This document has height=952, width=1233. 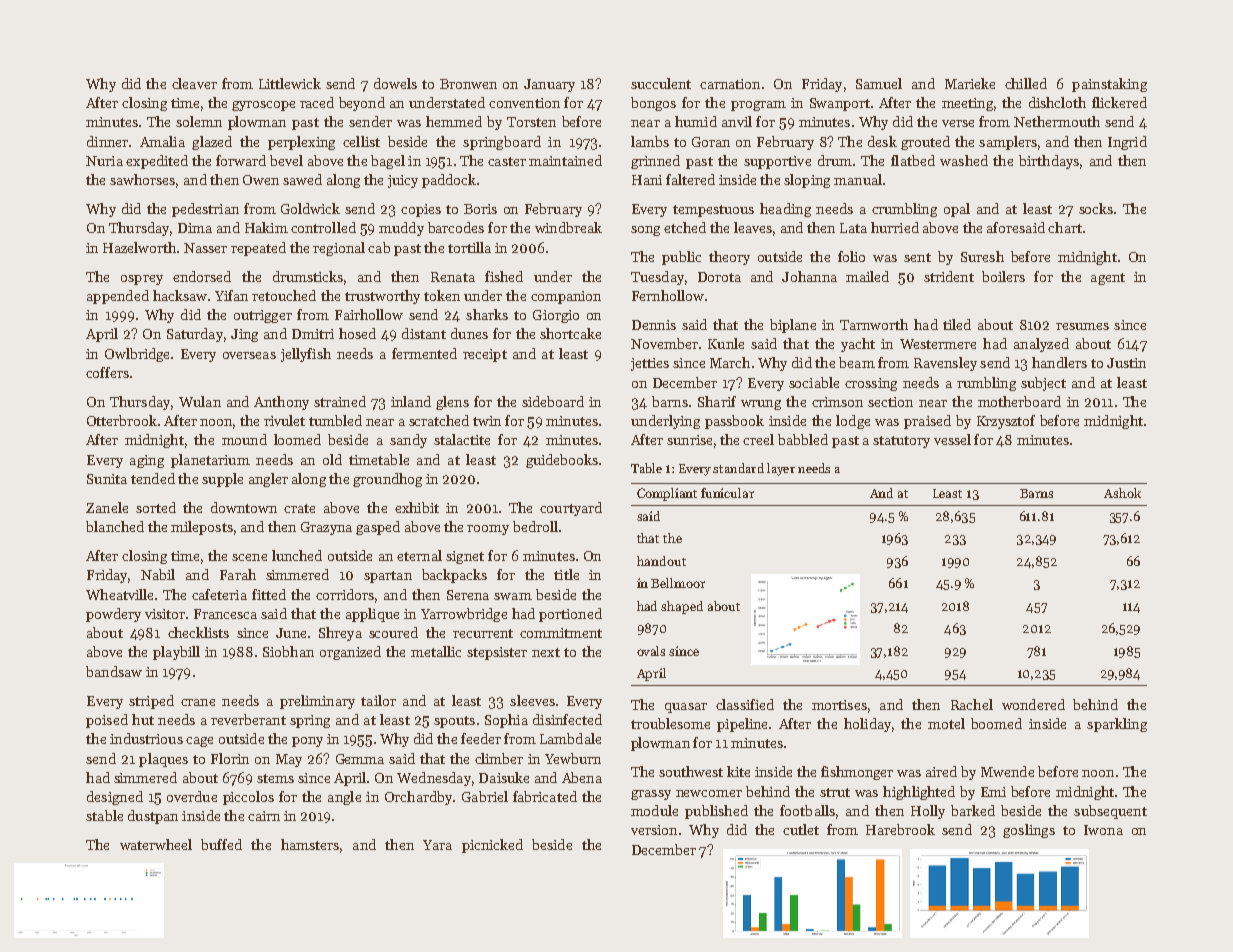 What do you see at coordinates (682, 607) in the document?
I see `shaped` at bounding box center [682, 607].
